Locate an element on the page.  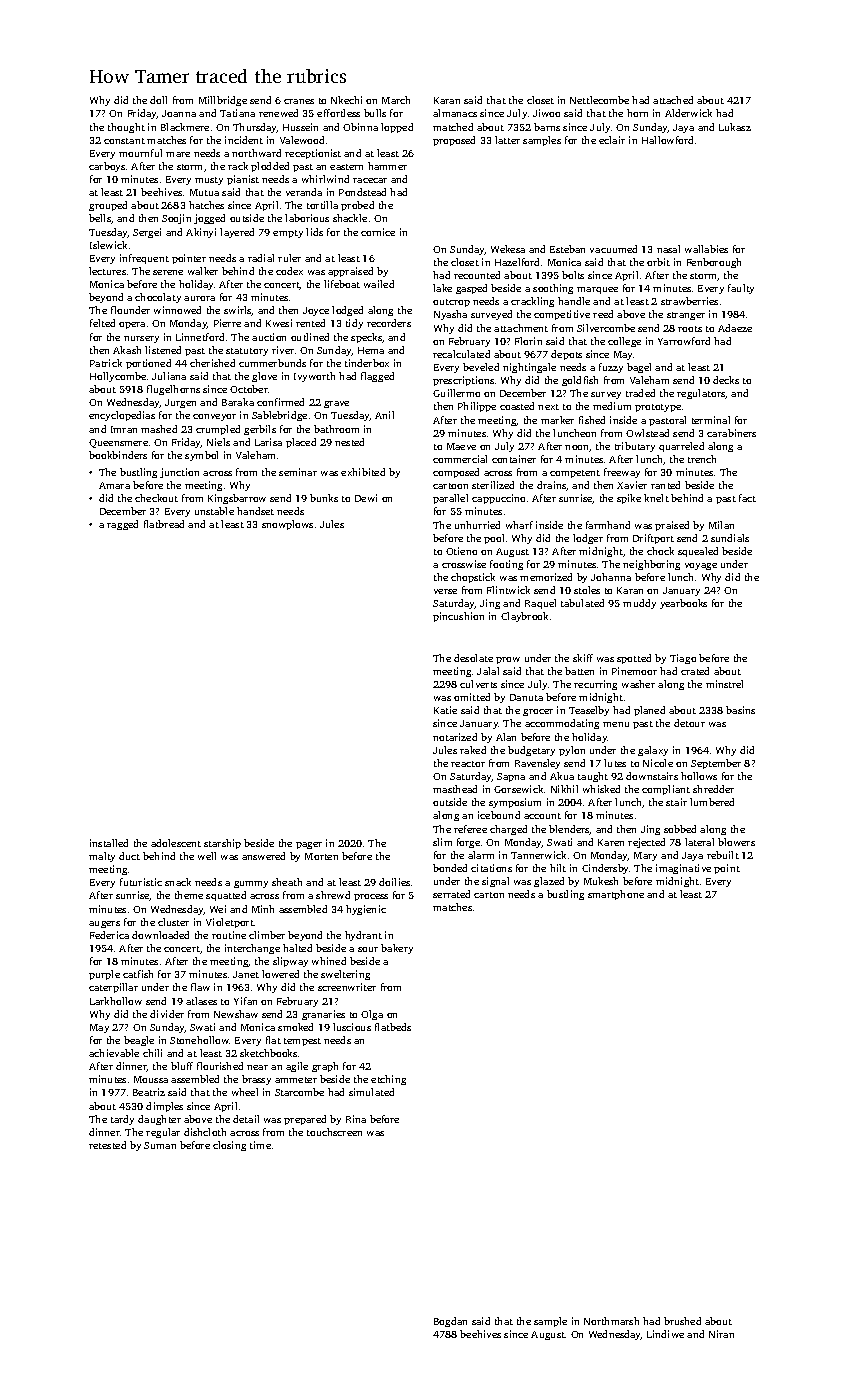
attachment is located at coordinates (521, 328).
